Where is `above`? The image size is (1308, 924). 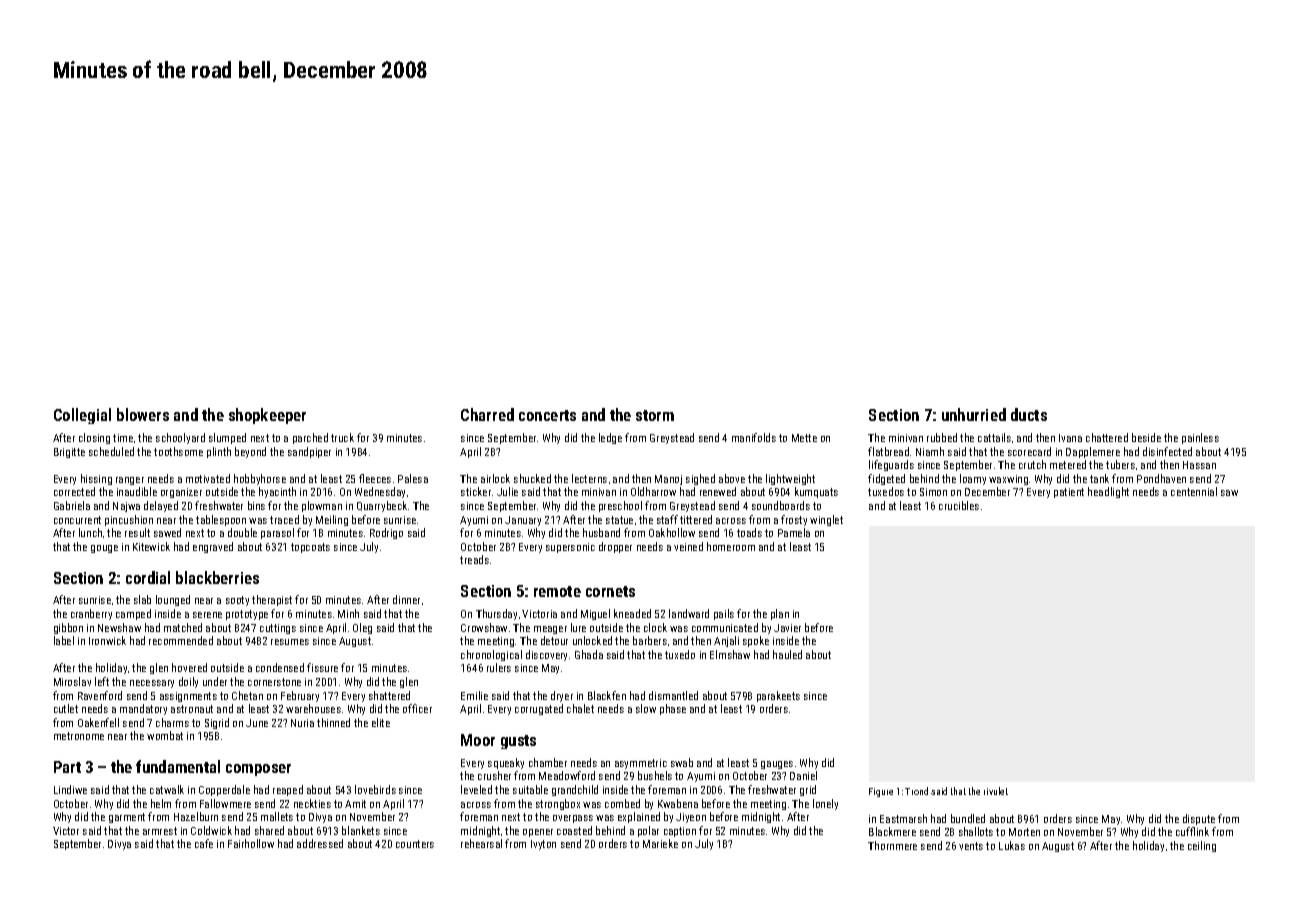
above is located at coordinates (732, 478).
